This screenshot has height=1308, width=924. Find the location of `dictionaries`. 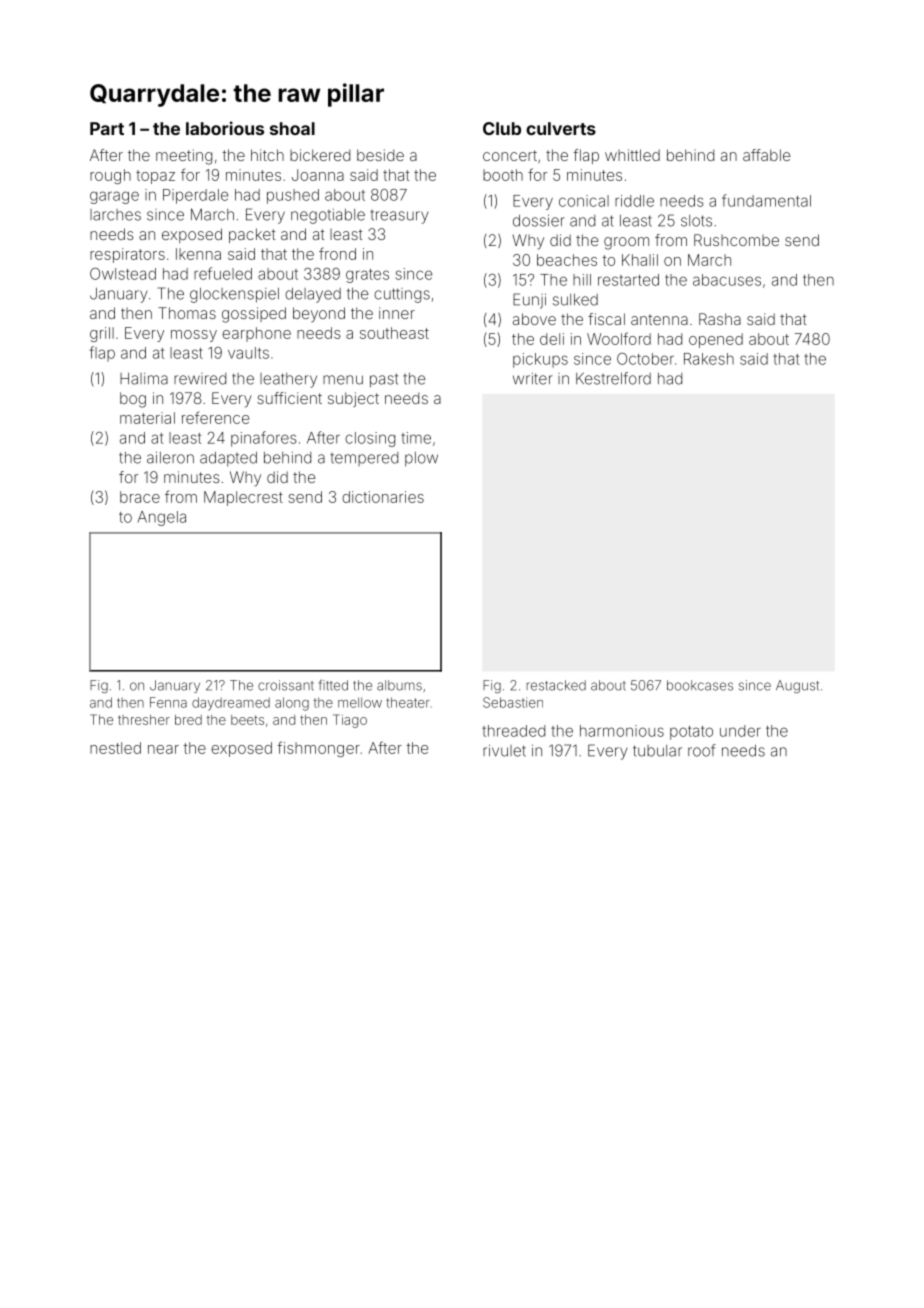

dictionaries is located at coordinates (383, 497).
